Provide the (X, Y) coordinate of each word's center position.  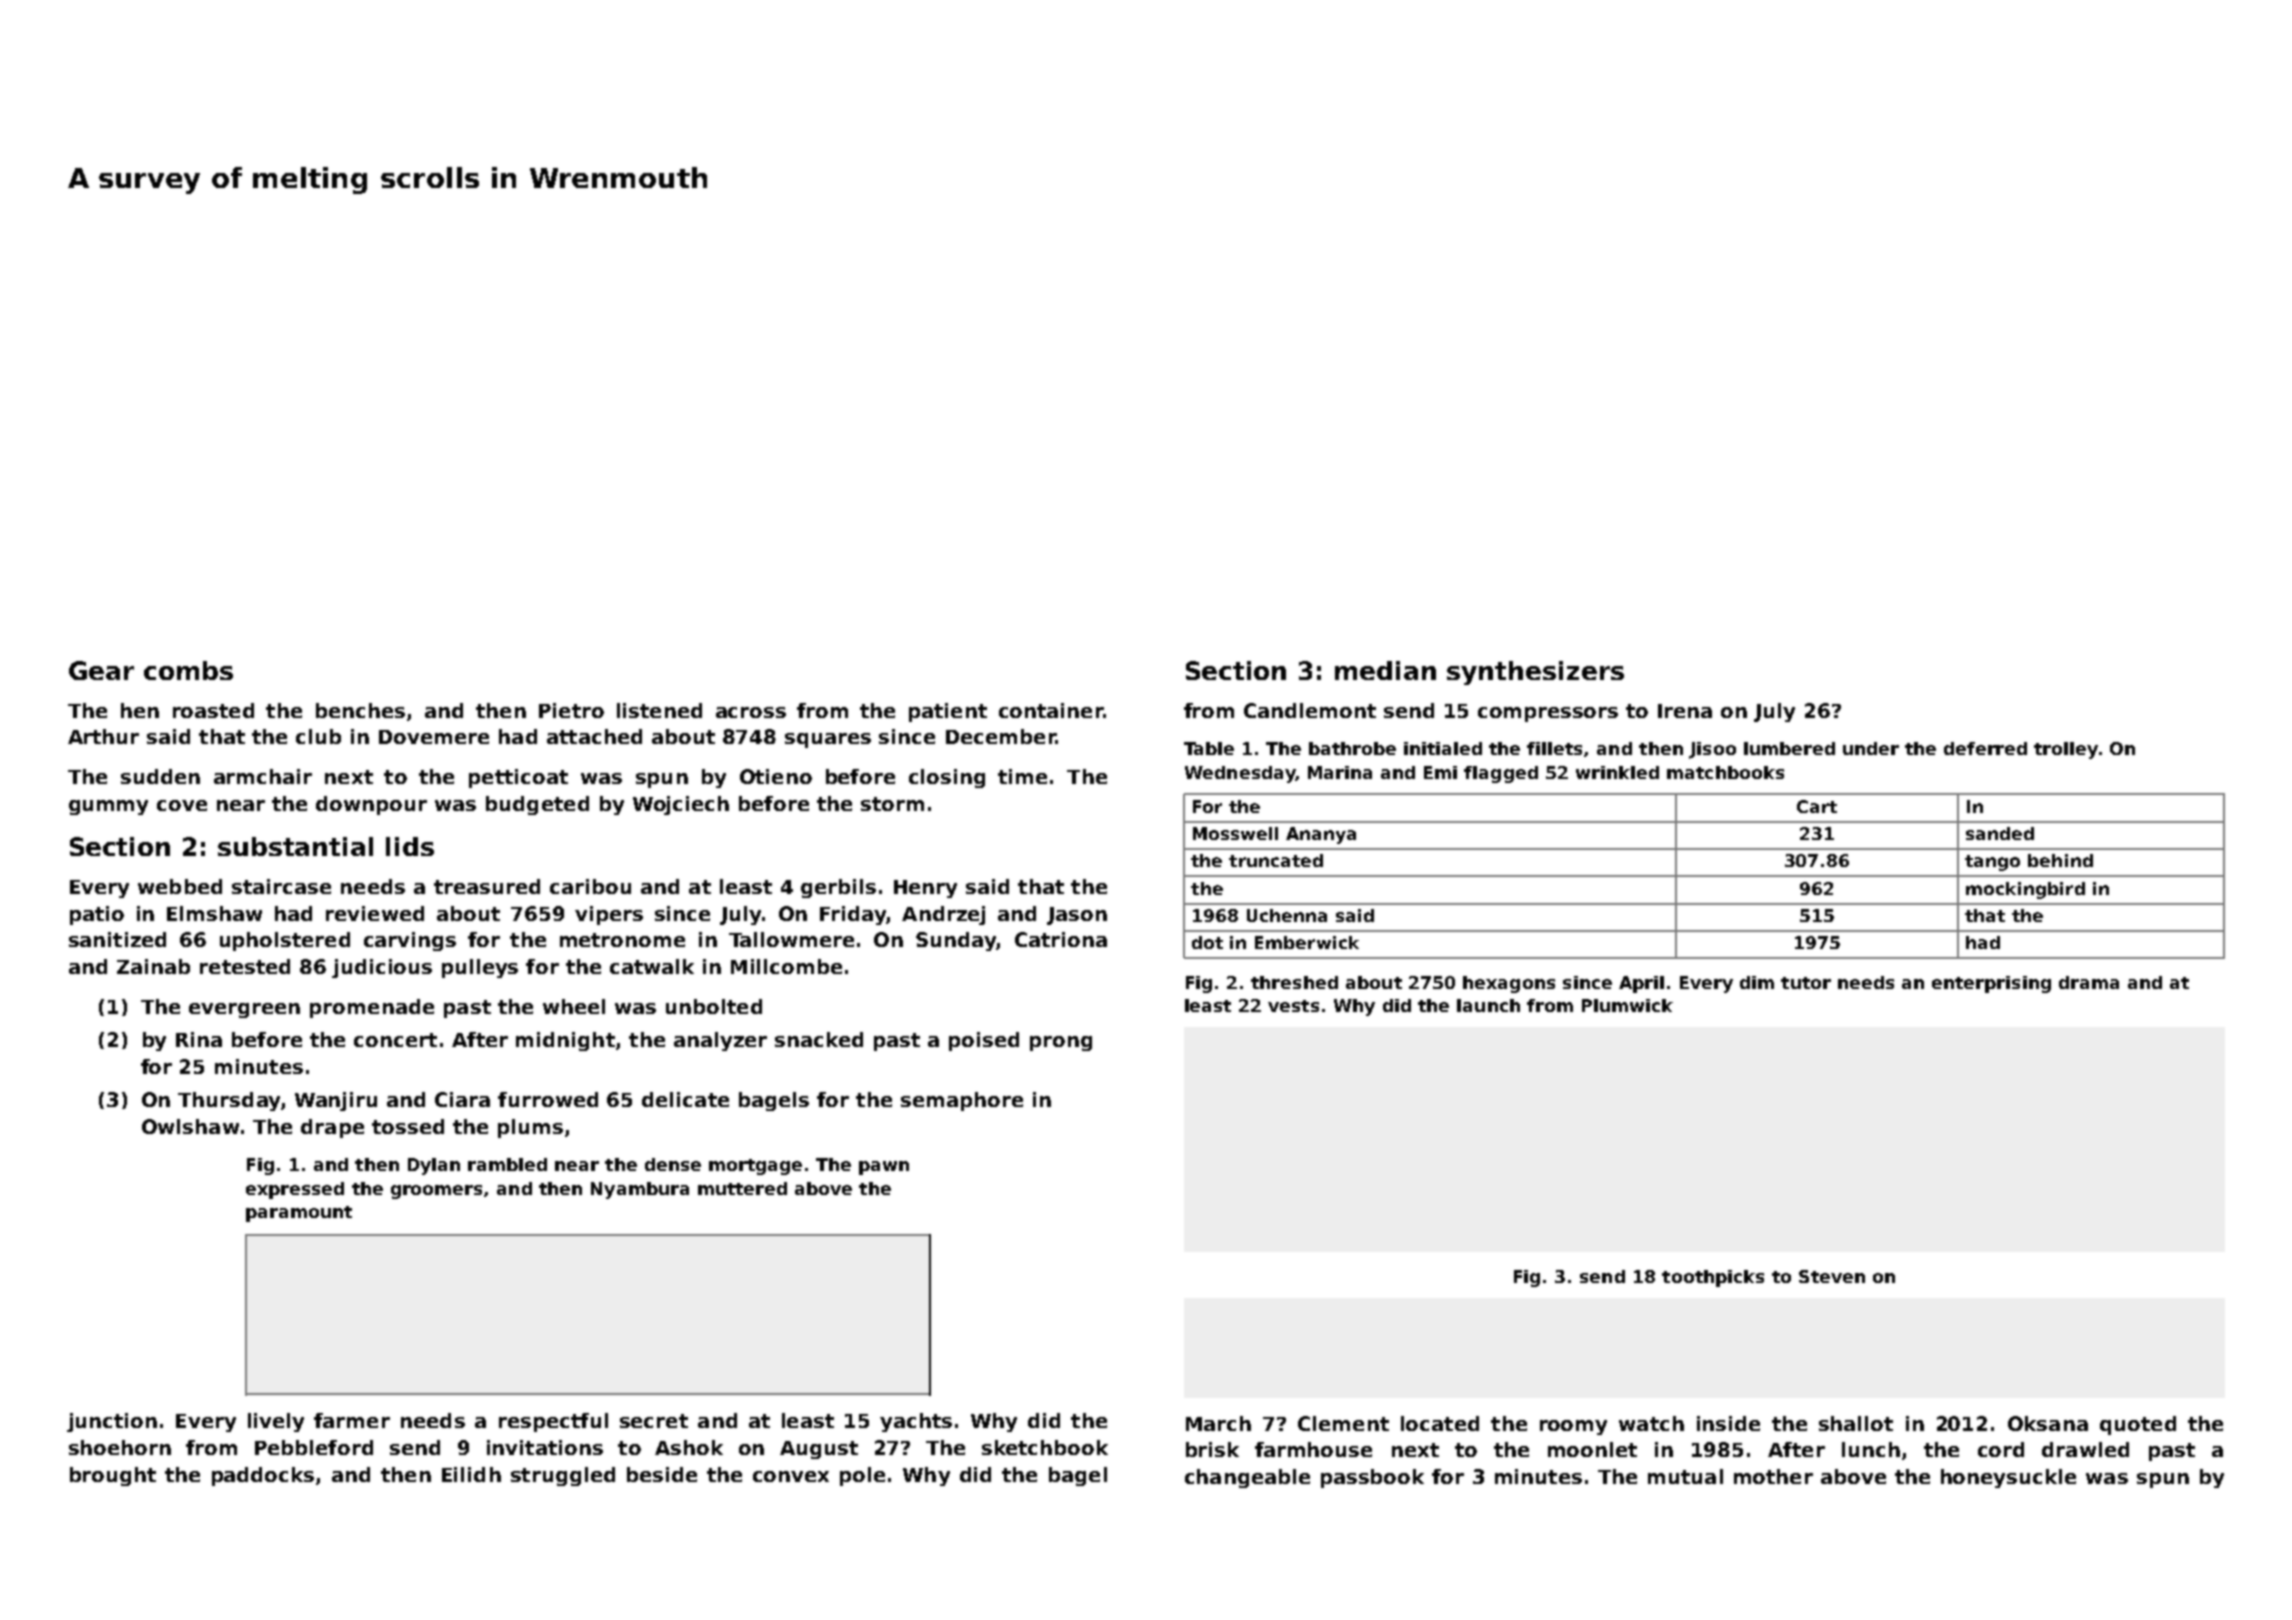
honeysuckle (2008, 1478)
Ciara (462, 1099)
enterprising (1991, 984)
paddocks (263, 1476)
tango (1992, 863)
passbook (1372, 1478)
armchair (263, 776)
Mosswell (1235, 833)
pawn (884, 1168)
